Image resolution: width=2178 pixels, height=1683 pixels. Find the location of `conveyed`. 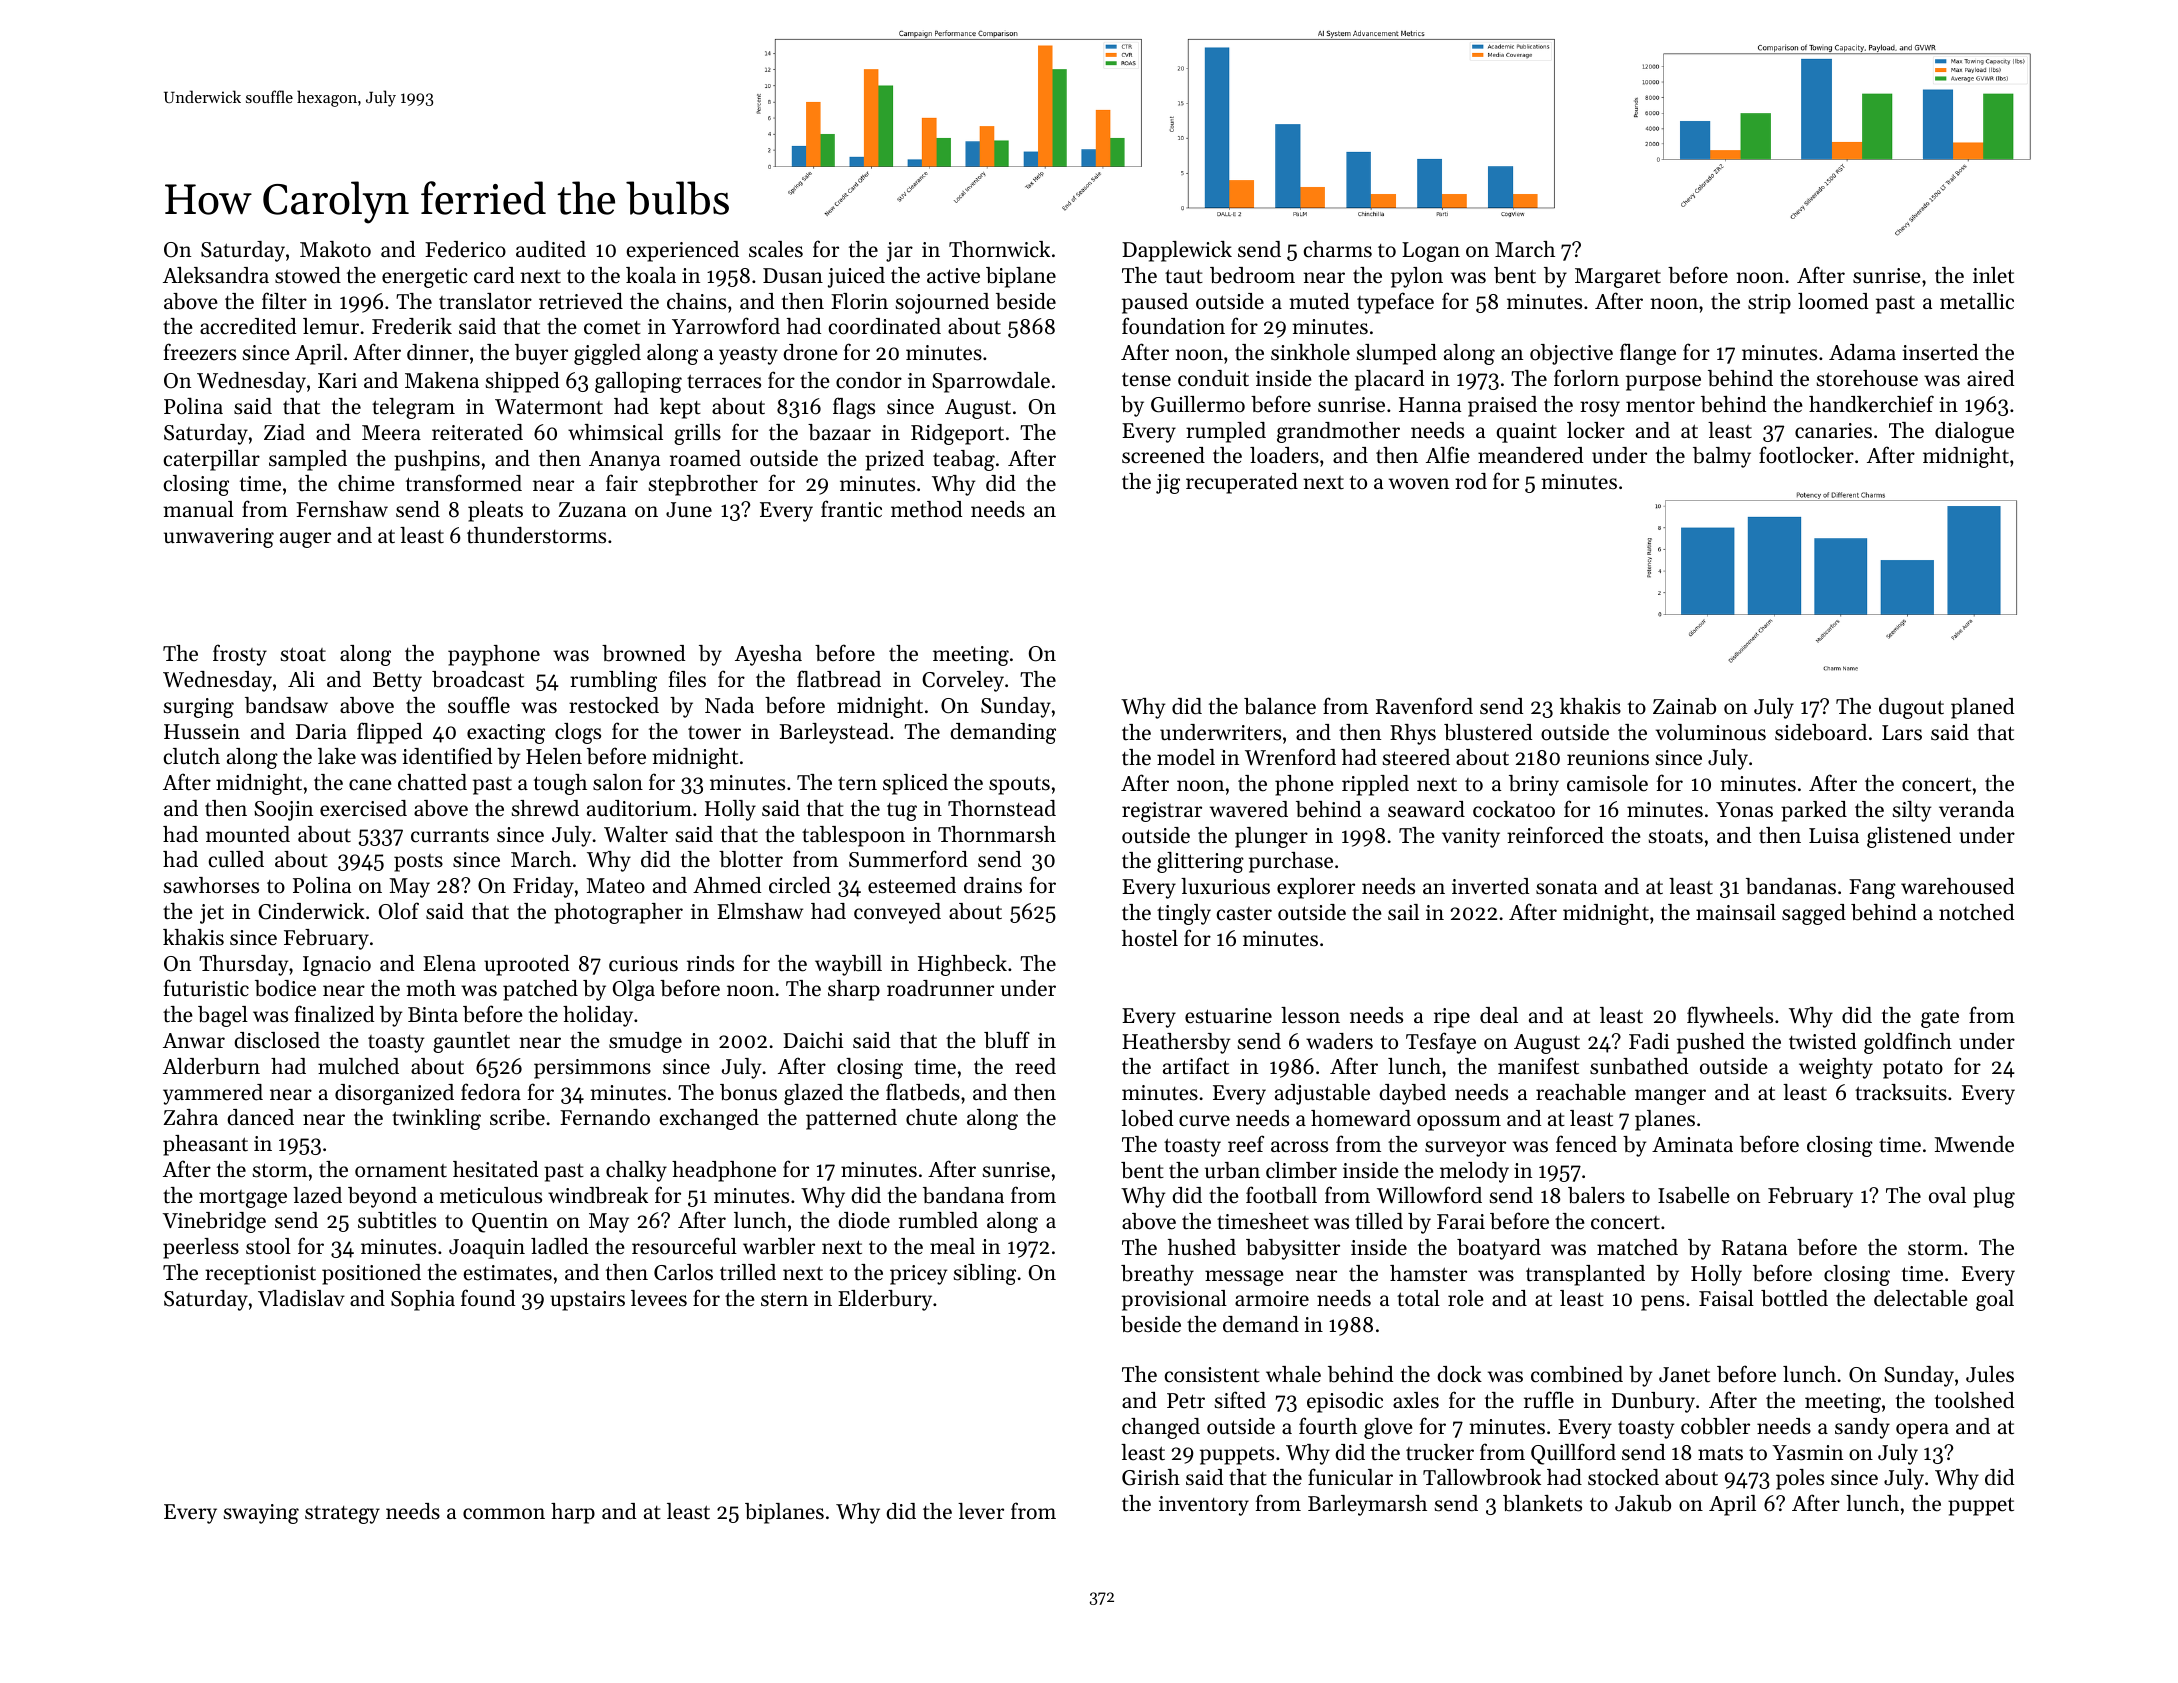

conveyed is located at coordinates (897, 913).
